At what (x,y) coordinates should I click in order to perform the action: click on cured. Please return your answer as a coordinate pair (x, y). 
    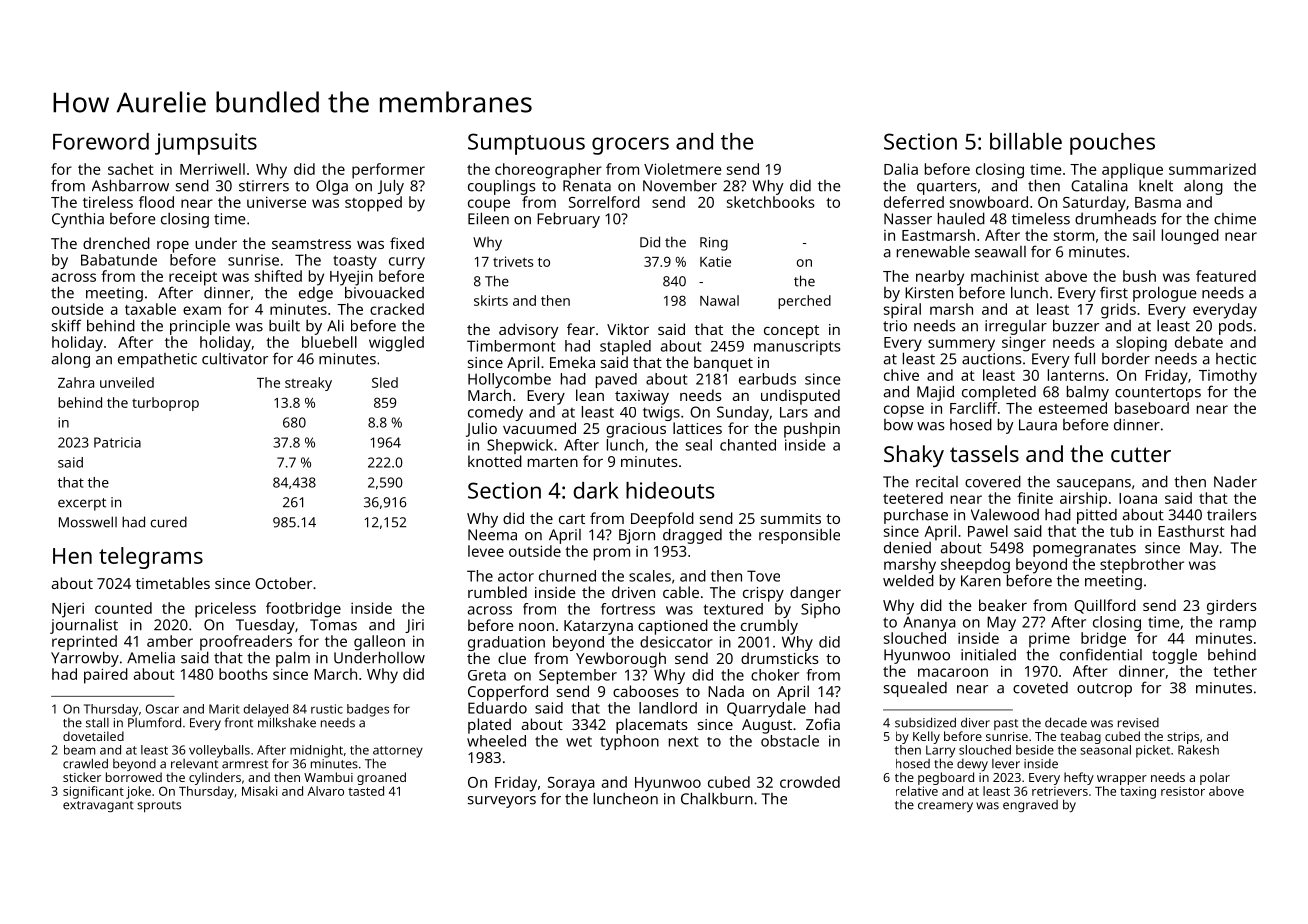
    Looking at the image, I should click on (169, 522).
